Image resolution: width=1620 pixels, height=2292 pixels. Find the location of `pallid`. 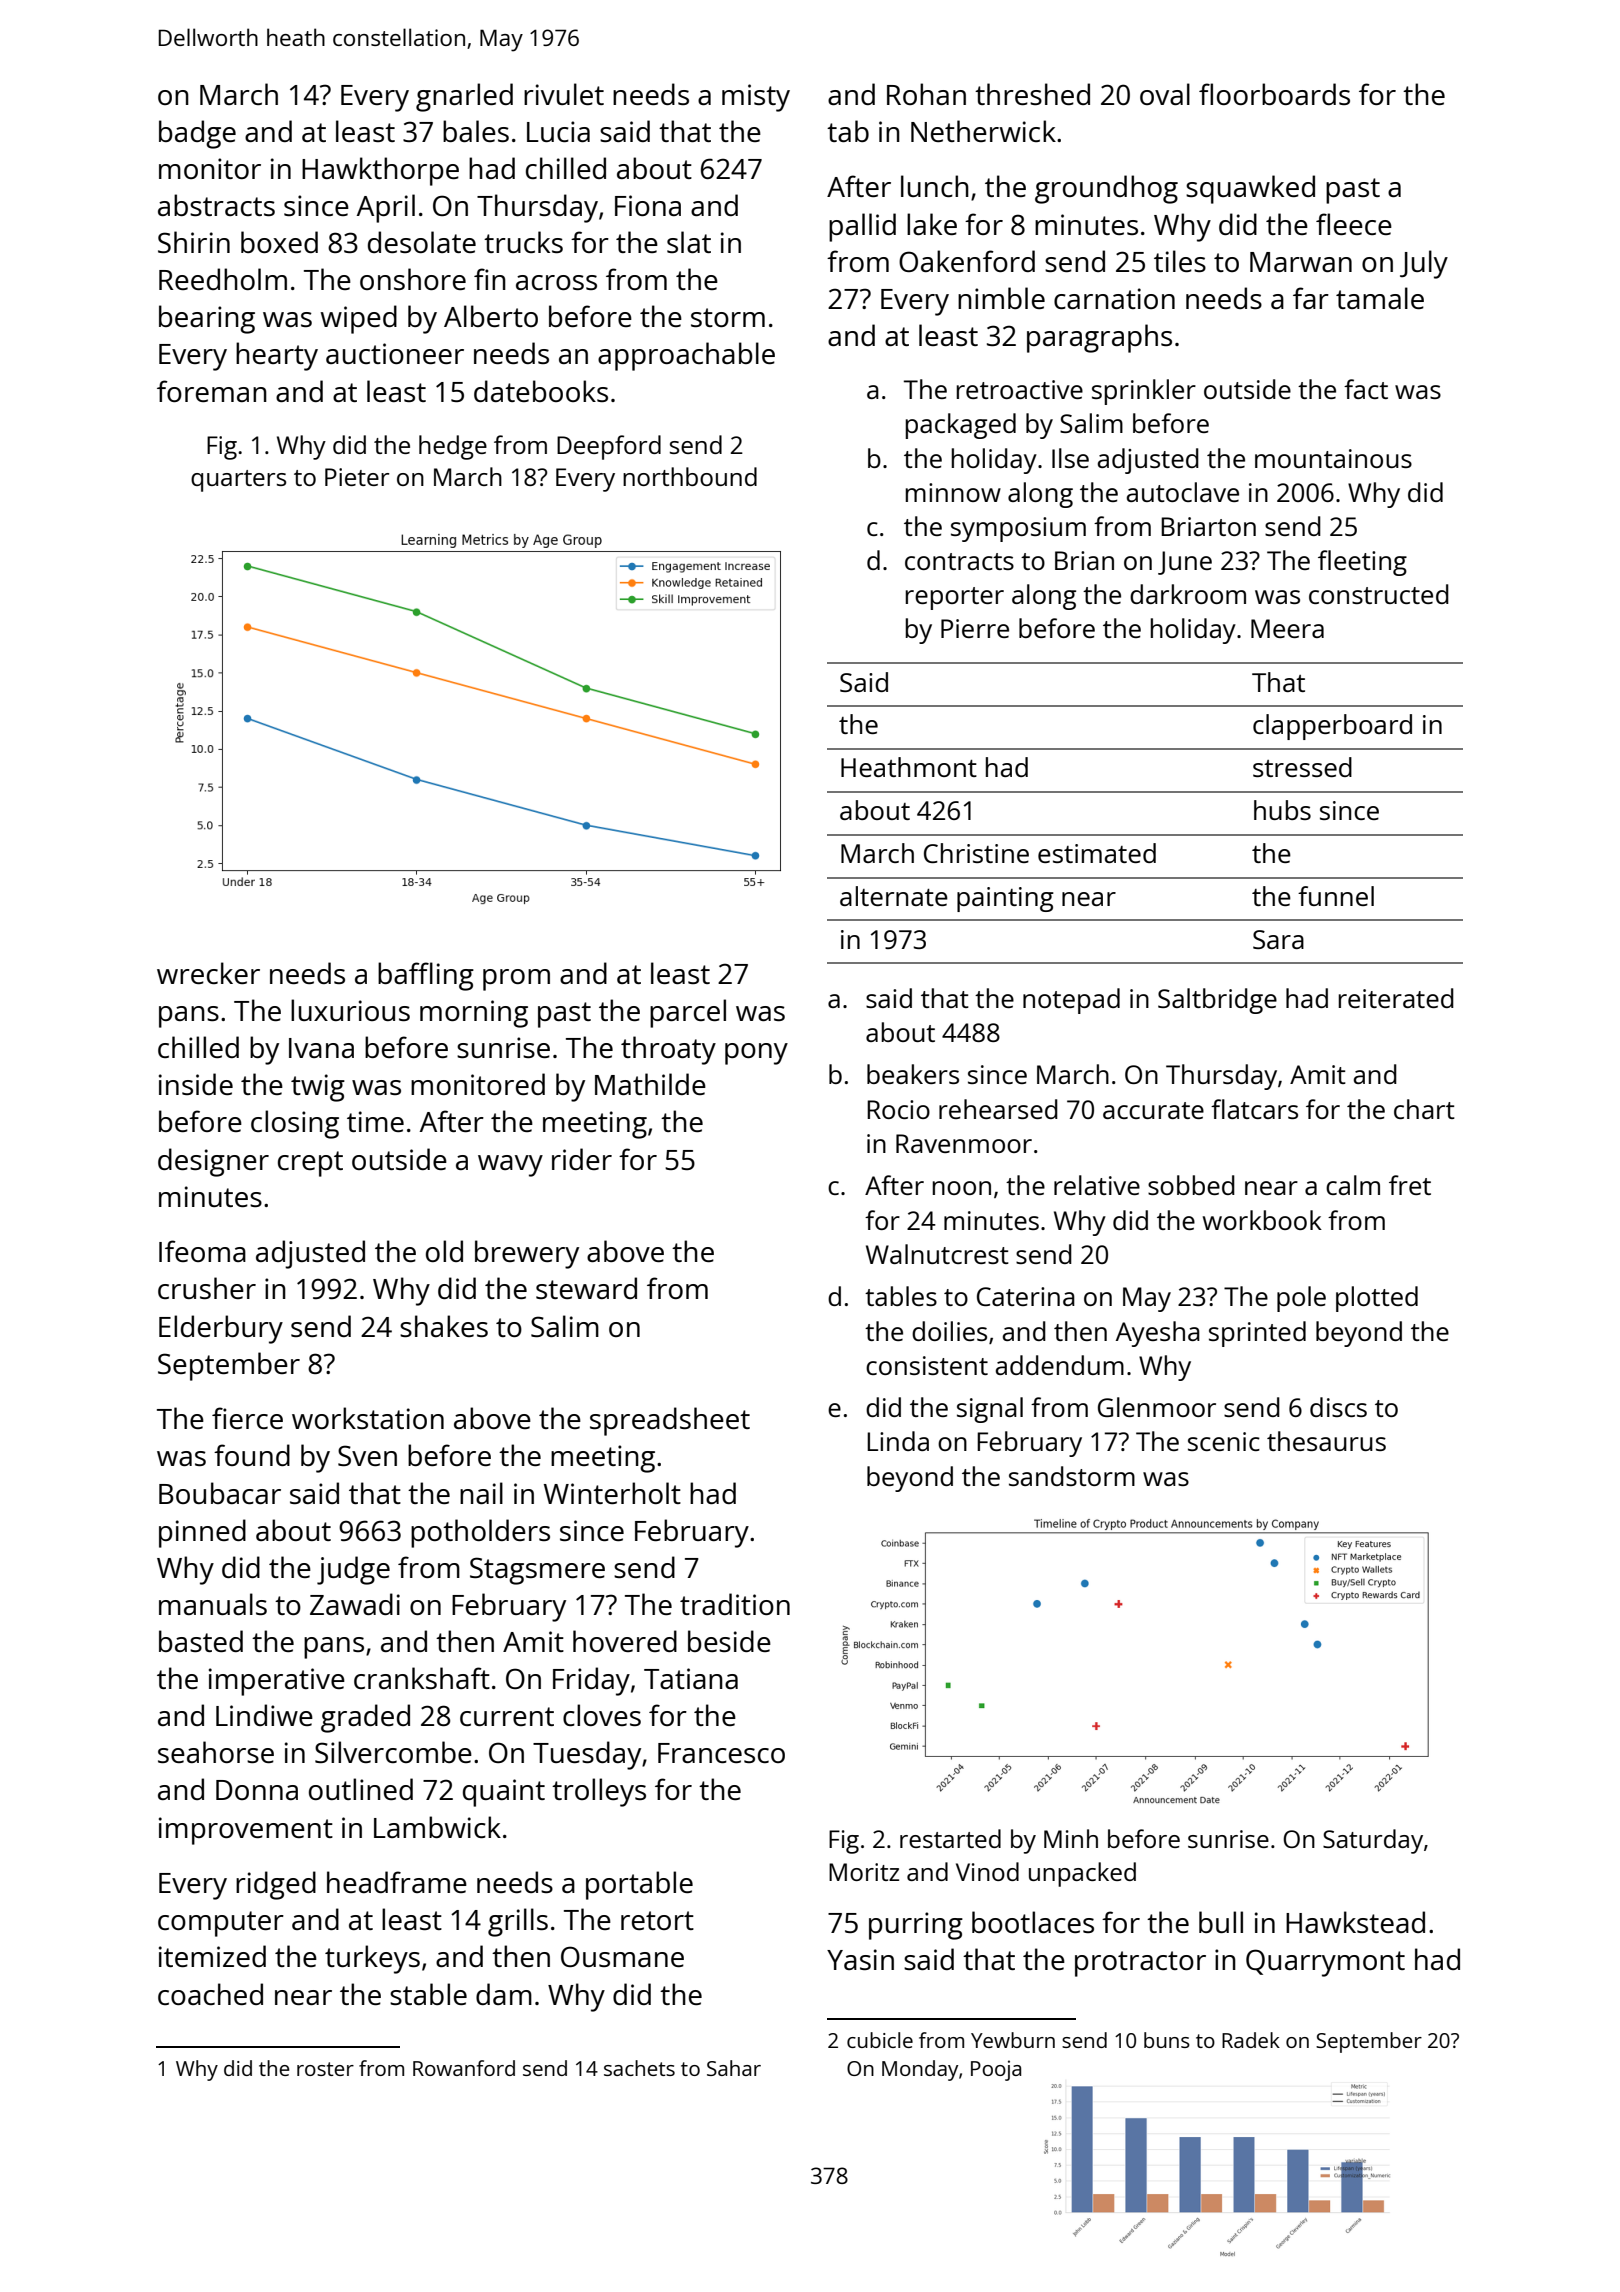

pallid is located at coordinates (862, 227).
